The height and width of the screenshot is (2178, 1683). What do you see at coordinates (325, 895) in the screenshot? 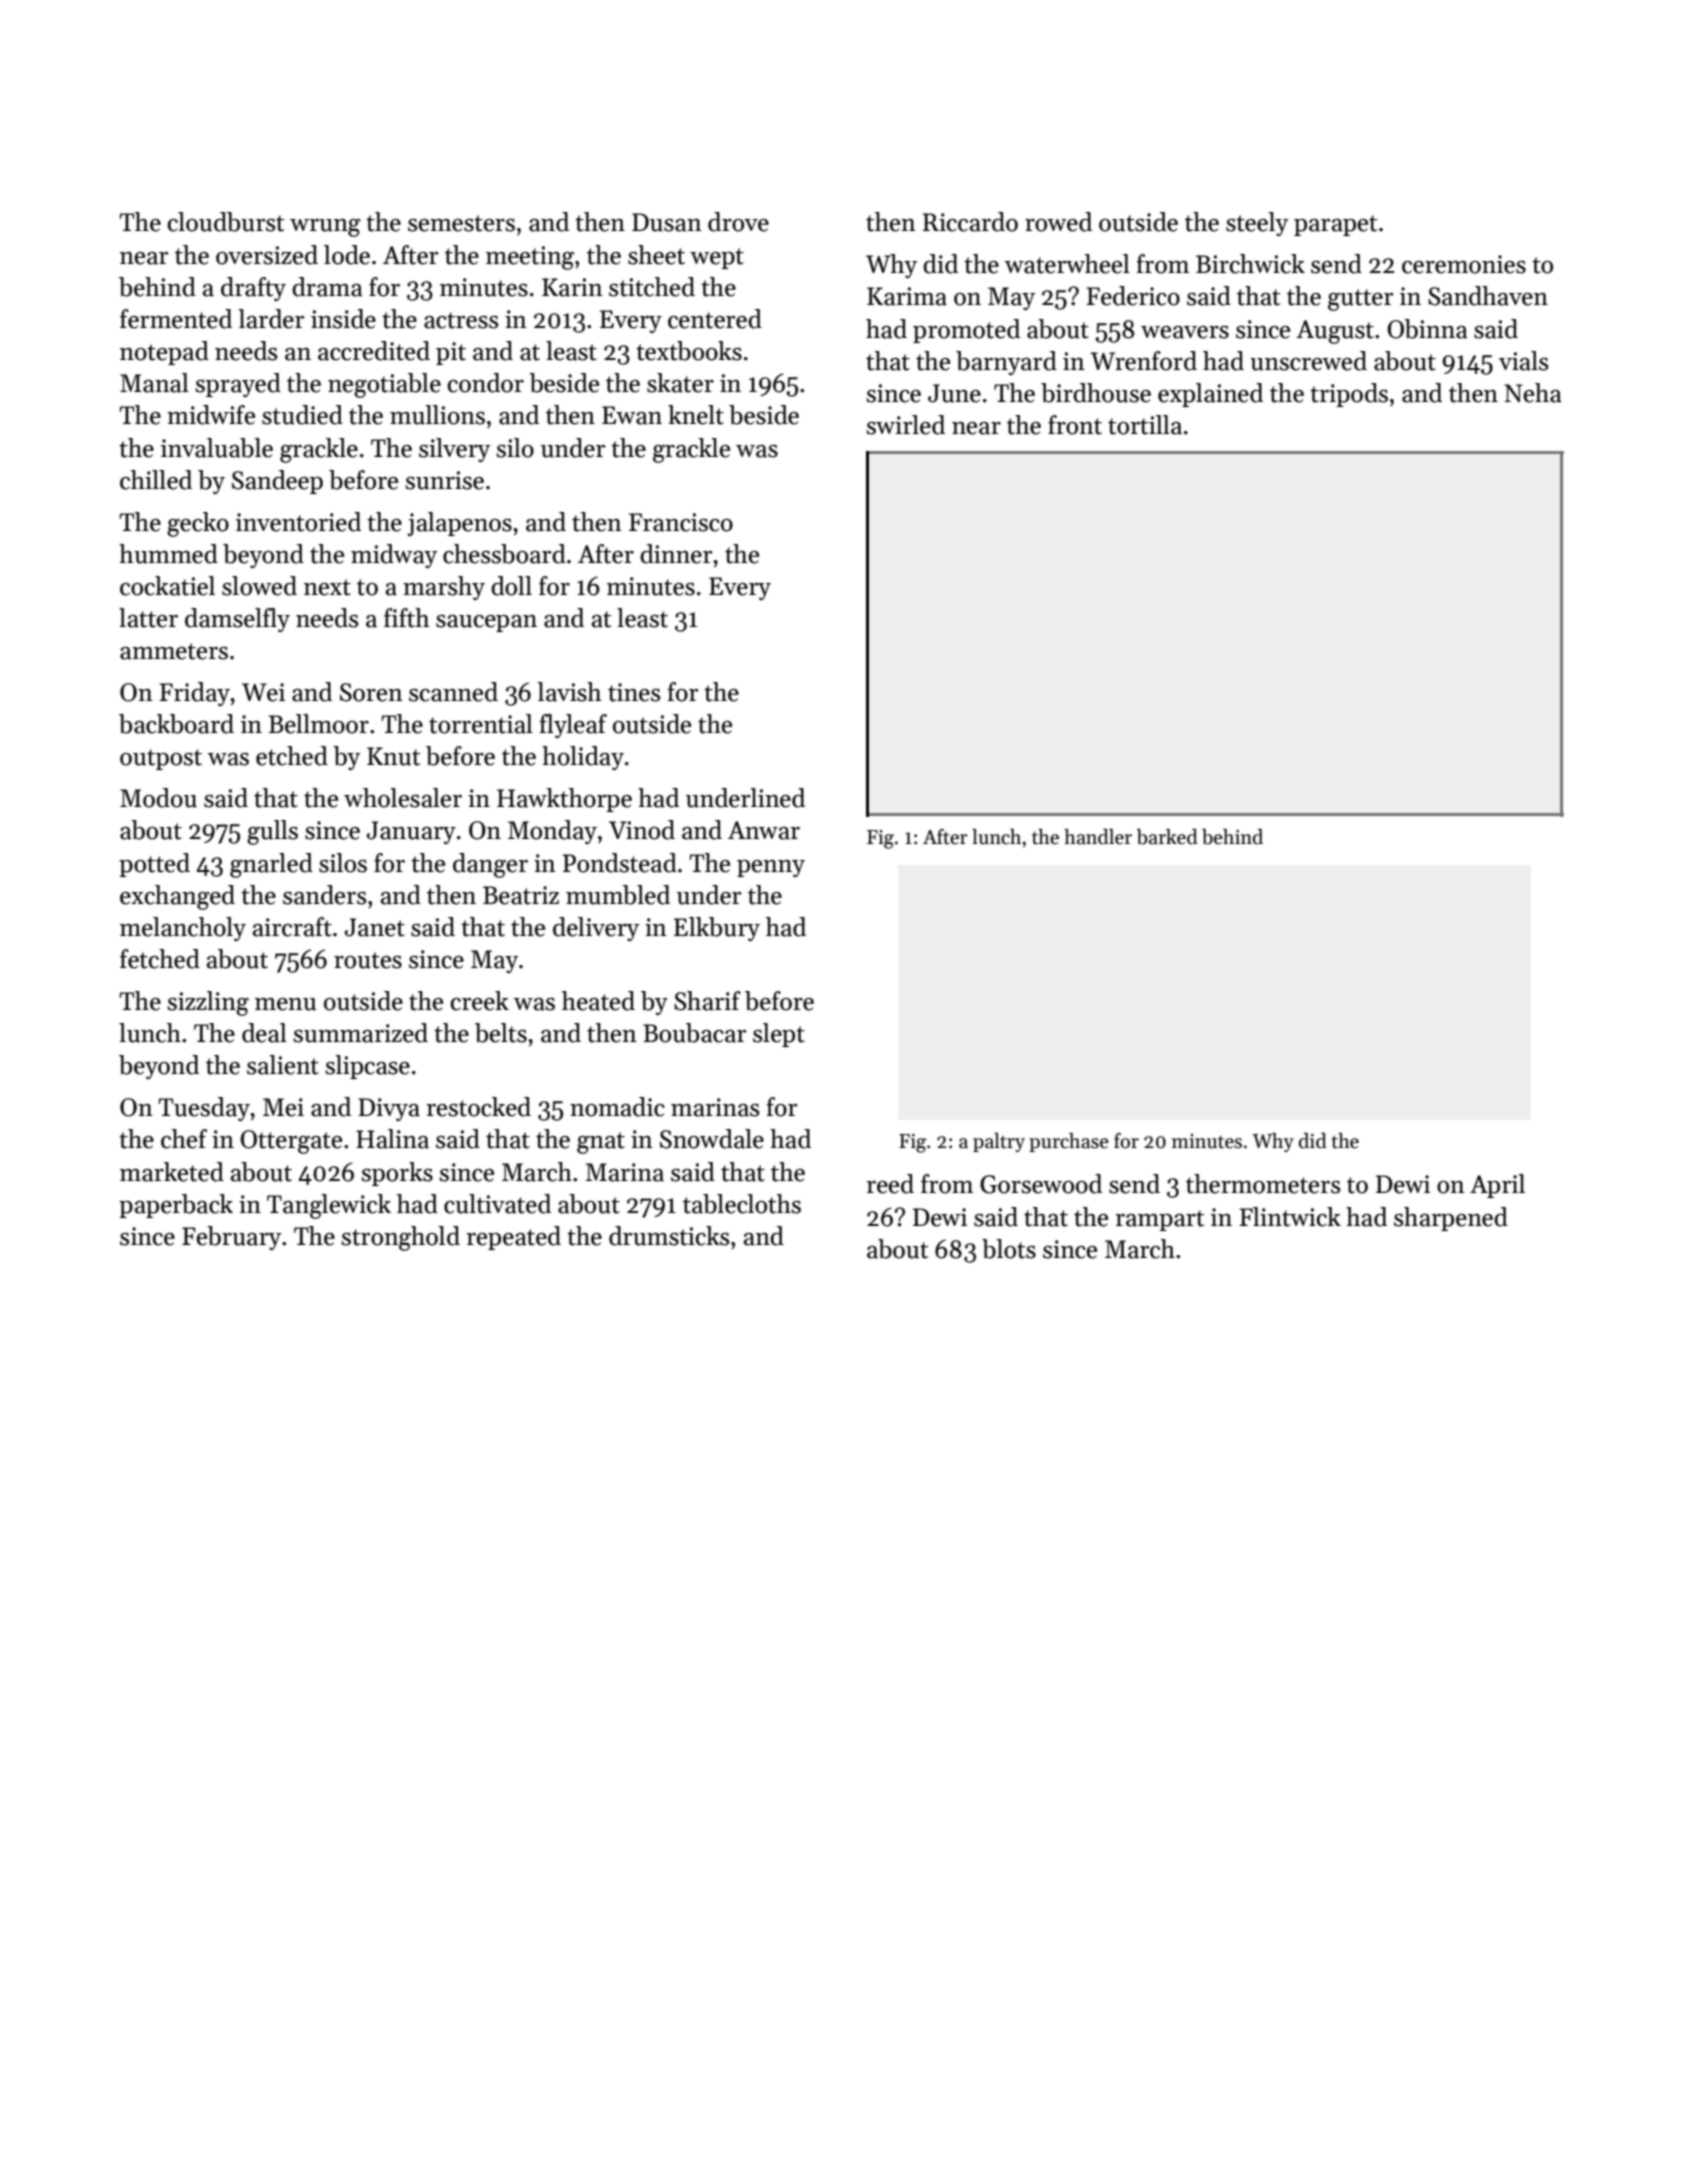
I see `sanders` at bounding box center [325, 895].
